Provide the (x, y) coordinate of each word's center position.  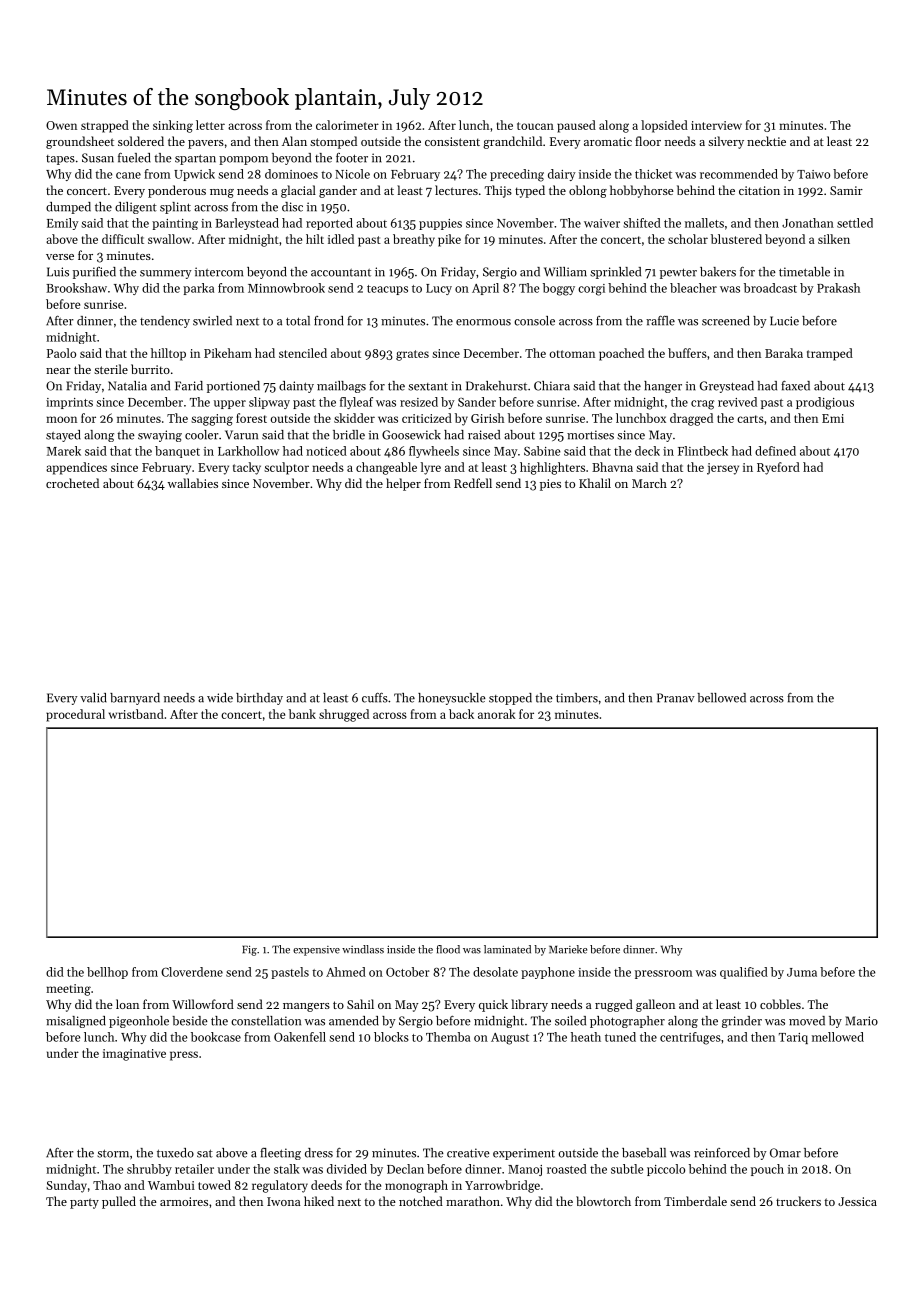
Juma (802, 972)
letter (210, 125)
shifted (642, 223)
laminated (507, 949)
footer (352, 158)
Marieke (568, 949)
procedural (75, 715)
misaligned (76, 1022)
